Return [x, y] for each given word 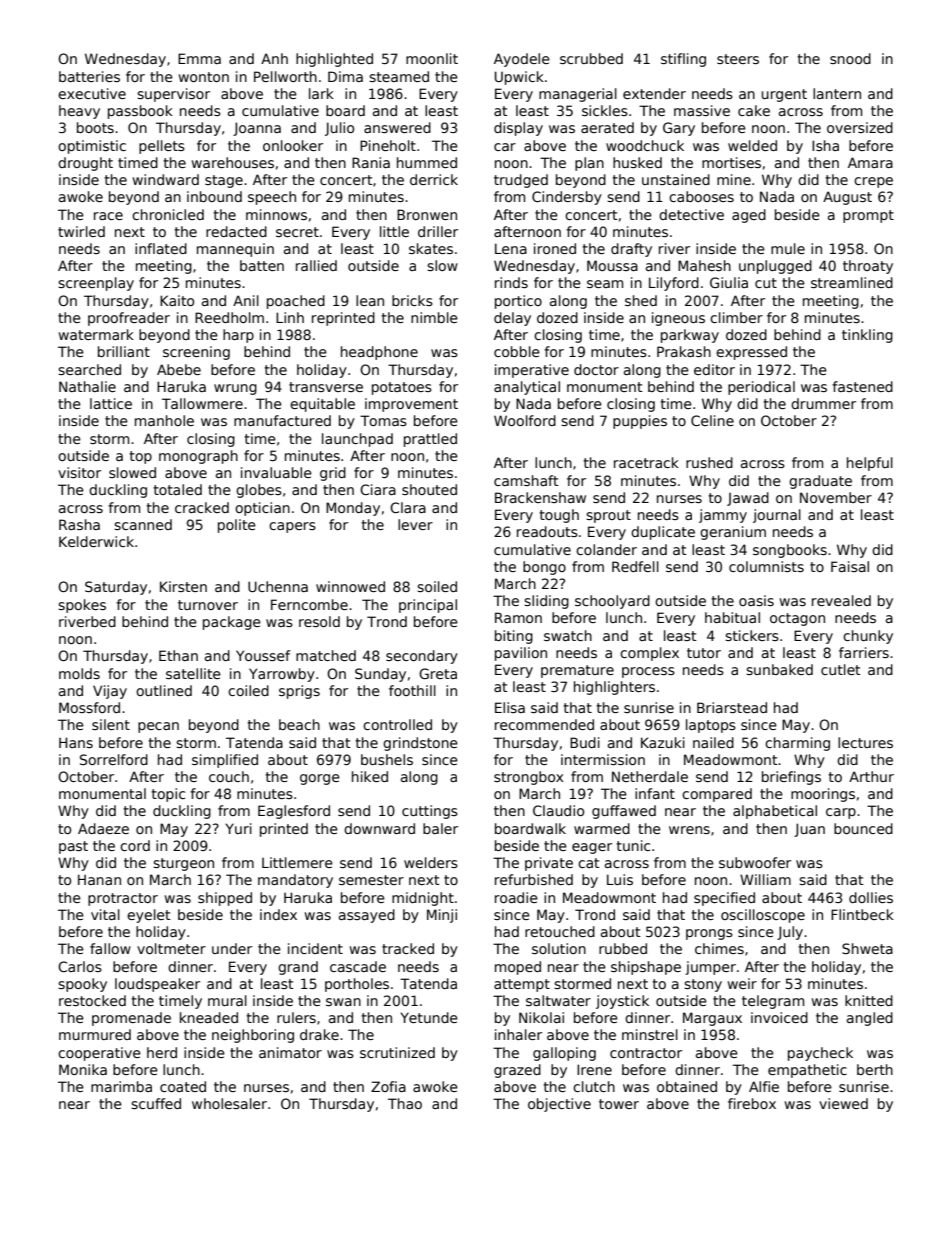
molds [79, 673]
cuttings [430, 812]
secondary [422, 657]
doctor [596, 369]
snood [850, 58]
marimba [121, 1086]
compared [717, 795]
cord [135, 845]
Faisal [850, 566]
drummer [823, 403]
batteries [89, 76]
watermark [96, 334]
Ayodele [522, 60]
